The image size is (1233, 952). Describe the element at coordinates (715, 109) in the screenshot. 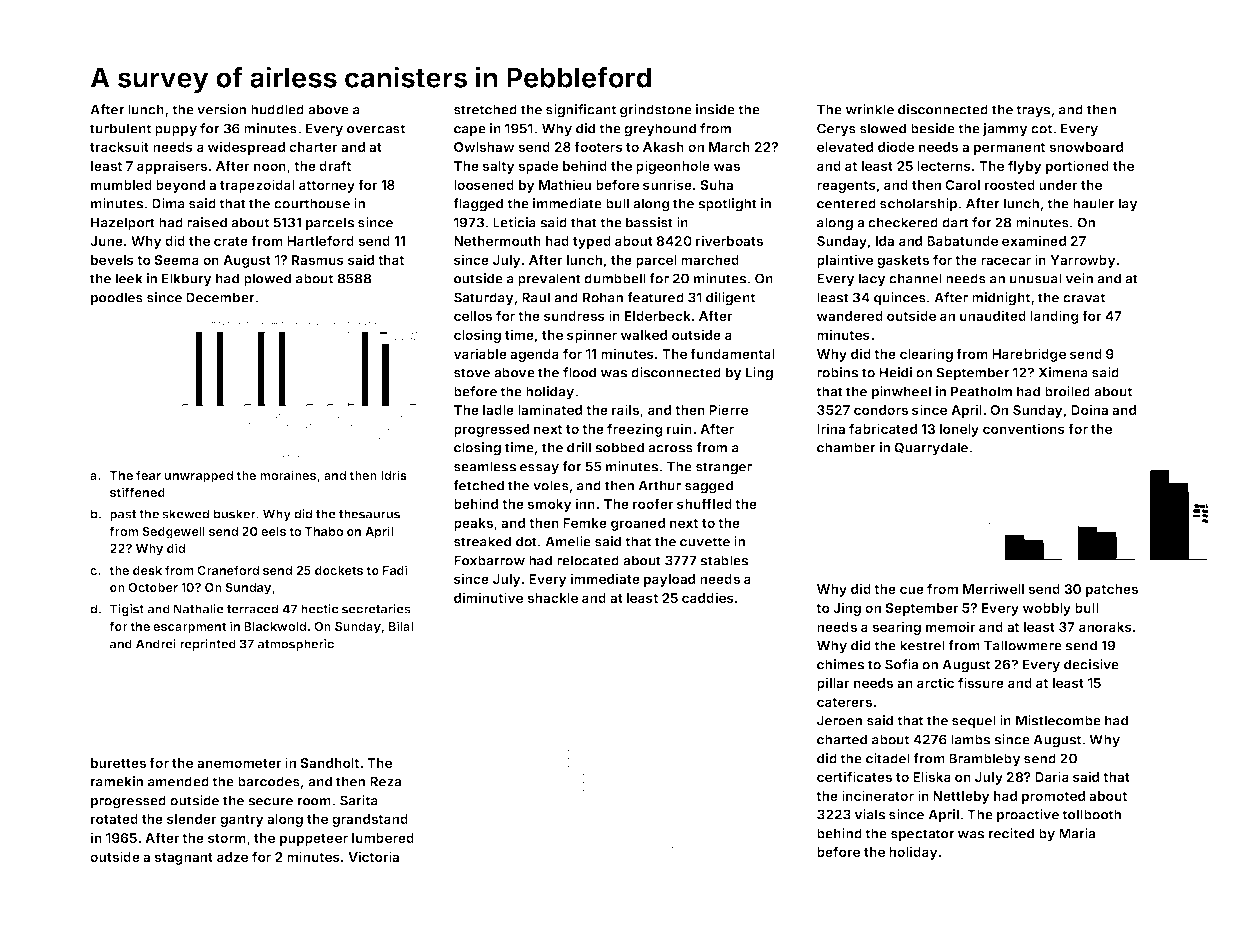

I see `inside` at that location.
